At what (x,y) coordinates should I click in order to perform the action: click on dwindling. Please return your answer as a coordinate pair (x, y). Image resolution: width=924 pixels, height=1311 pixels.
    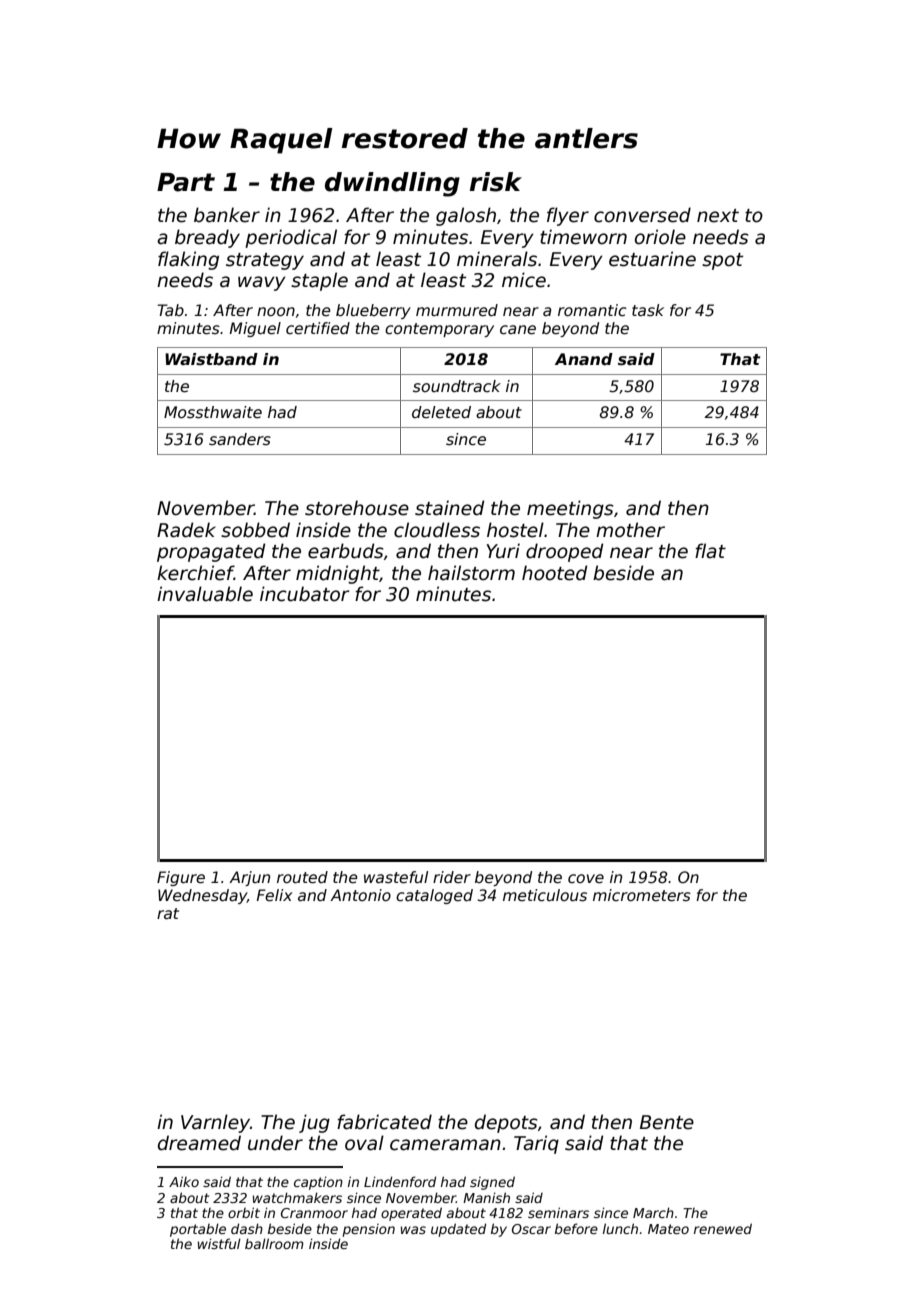
    Looking at the image, I should click on (392, 184).
